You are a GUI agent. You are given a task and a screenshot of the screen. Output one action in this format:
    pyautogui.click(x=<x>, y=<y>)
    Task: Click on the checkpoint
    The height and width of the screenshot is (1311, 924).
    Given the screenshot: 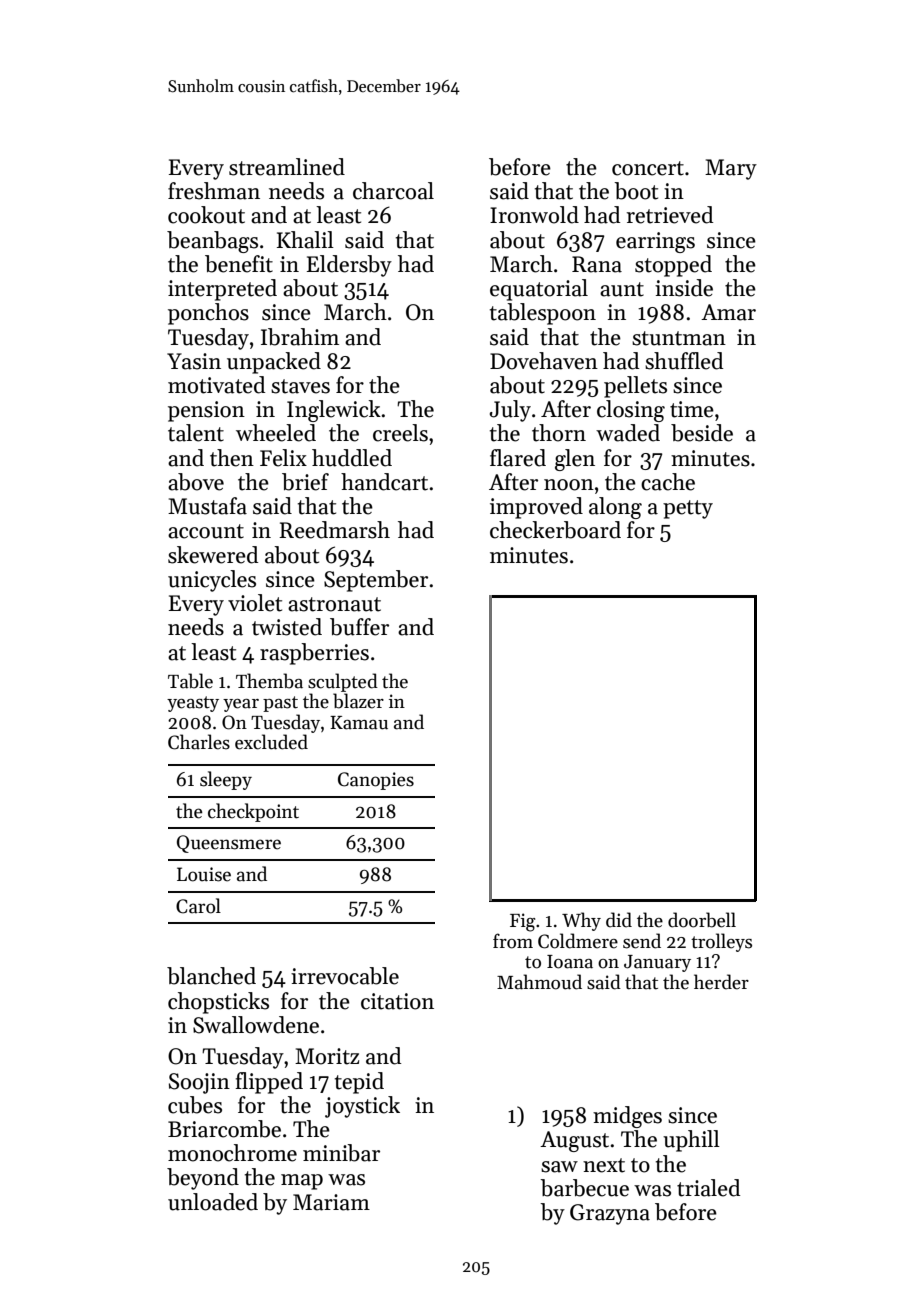 What is the action you would take?
    pyautogui.click(x=253, y=812)
